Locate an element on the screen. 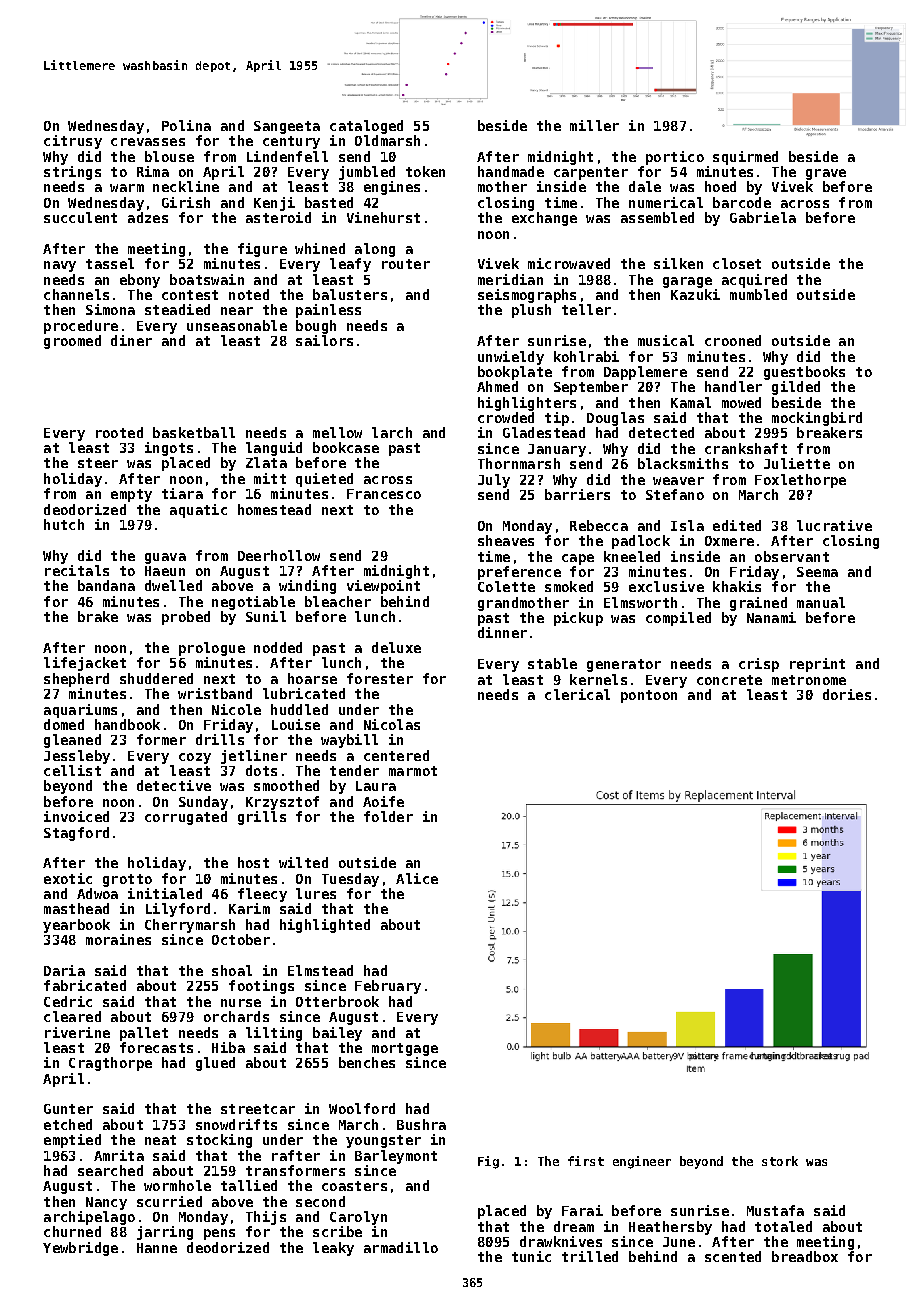 The width and height of the screenshot is (924, 1308). brake is located at coordinates (98, 616).
